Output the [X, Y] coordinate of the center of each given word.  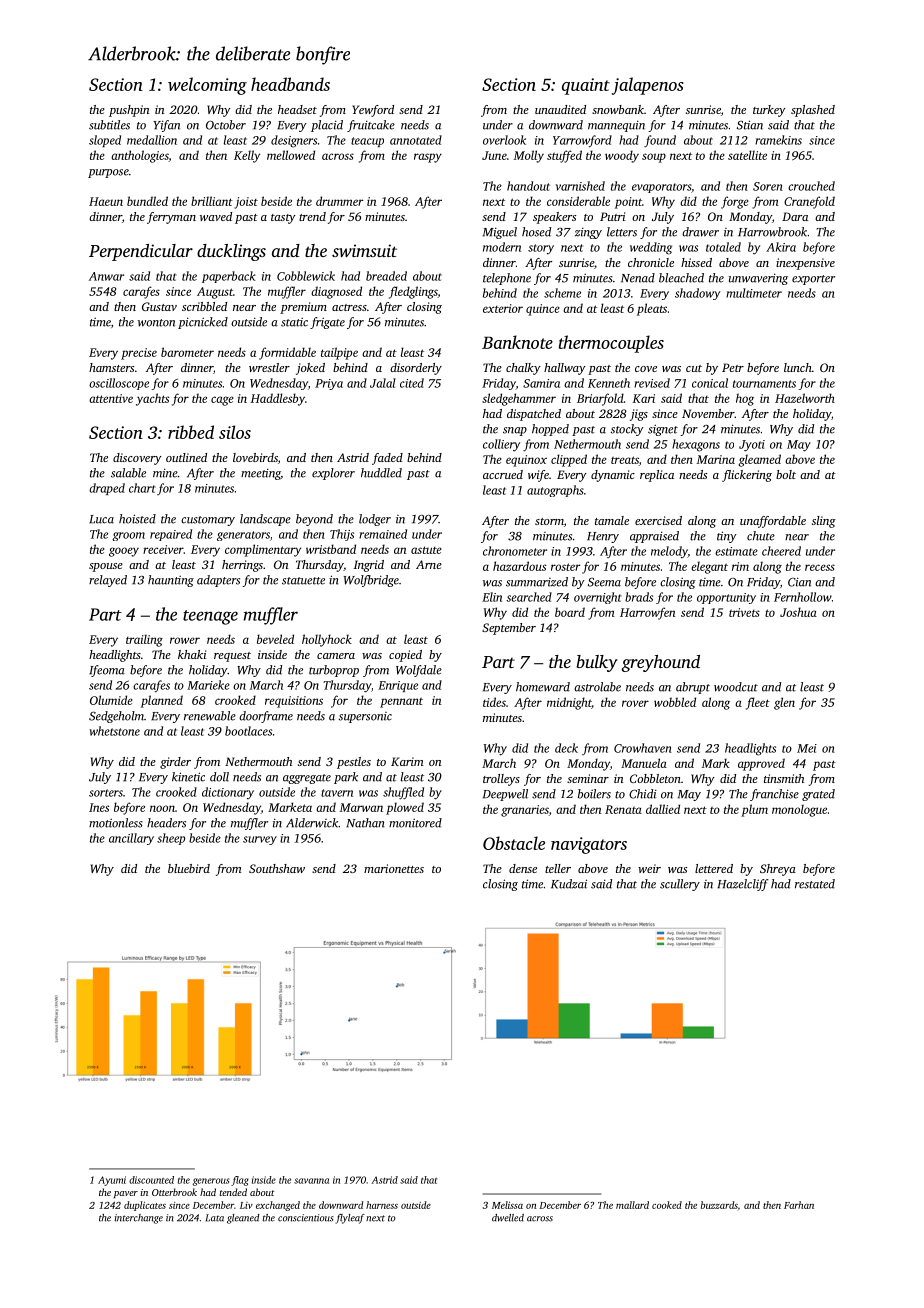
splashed [813, 111]
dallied [663, 809]
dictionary [228, 793]
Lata [215, 1218]
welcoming [207, 86]
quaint [586, 86]
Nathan [365, 823]
